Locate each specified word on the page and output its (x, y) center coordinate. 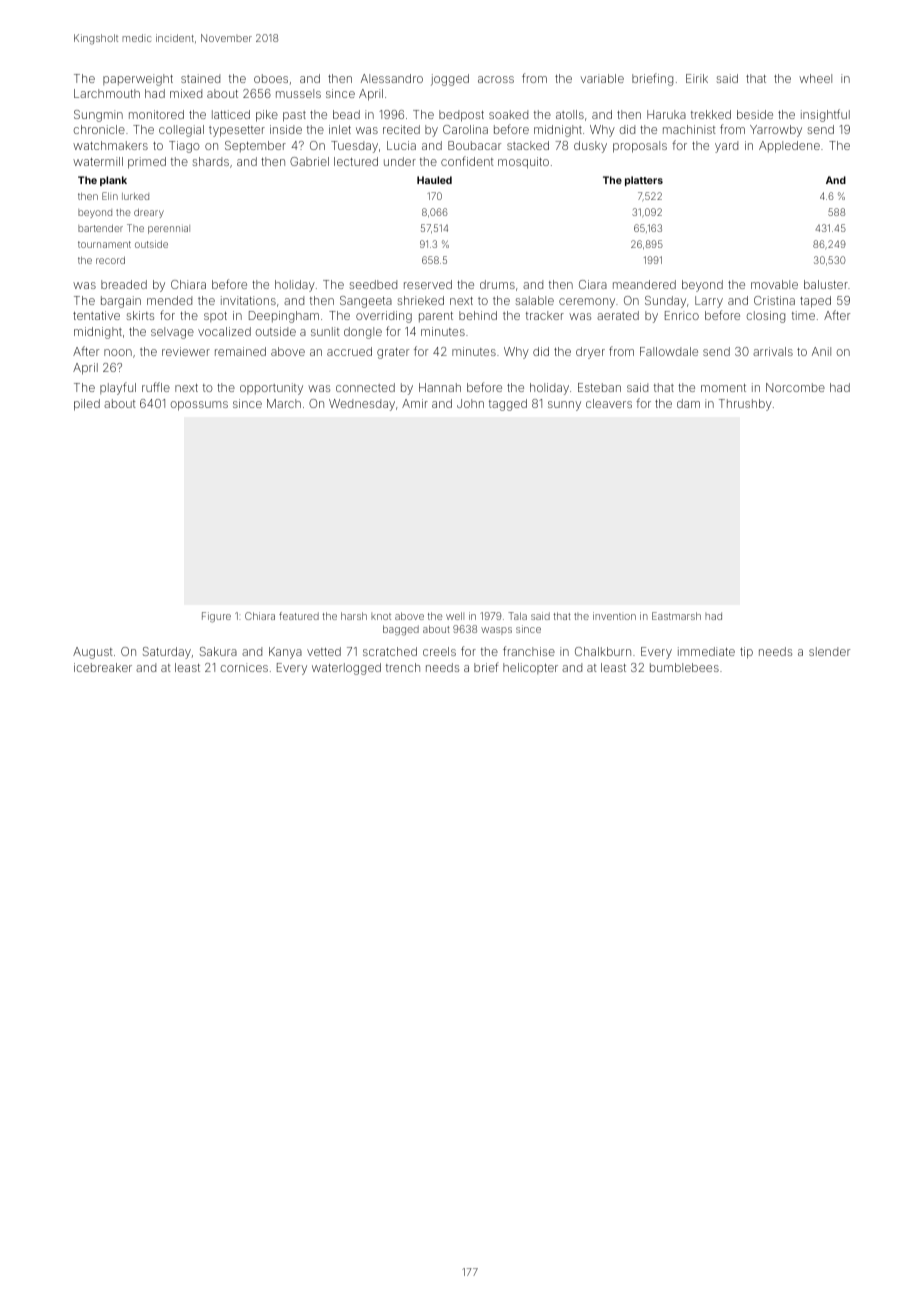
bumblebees (684, 667)
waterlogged (346, 669)
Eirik (697, 78)
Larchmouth (107, 93)
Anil (821, 351)
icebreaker (103, 667)
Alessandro (392, 78)
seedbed (373, 284)
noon (118, 352)
